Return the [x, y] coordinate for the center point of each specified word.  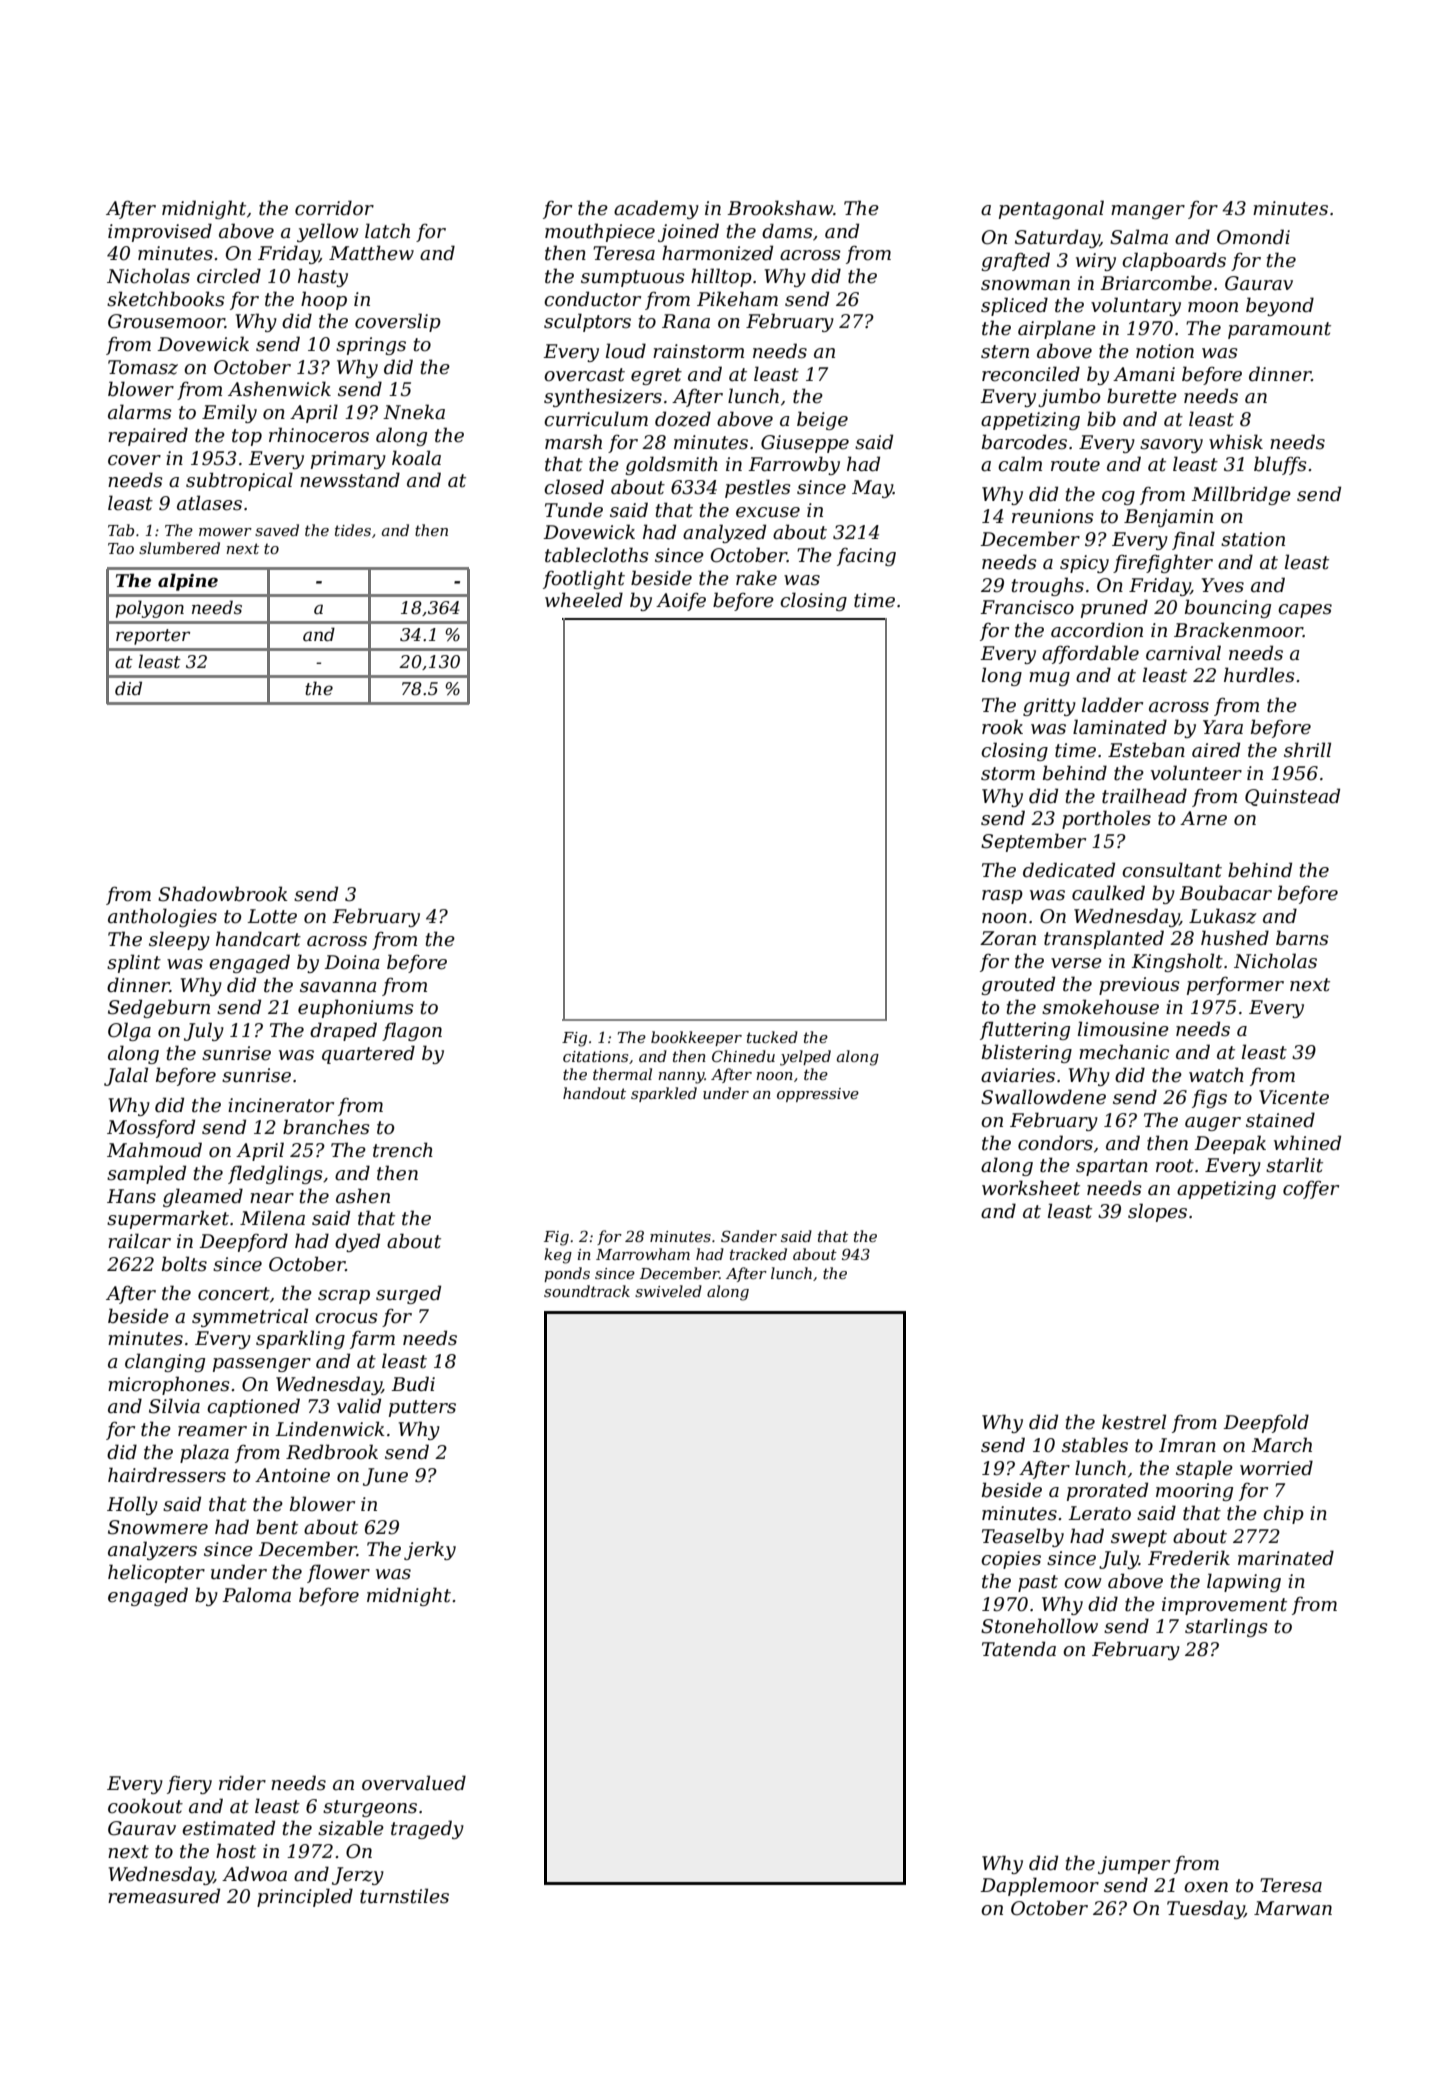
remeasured [164, 1896]
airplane [1057, 329]
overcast [584, 375]
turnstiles [404, 1896]
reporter [153, 637]
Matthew [371, 253]
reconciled [1031, 374]
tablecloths [597, 555]
